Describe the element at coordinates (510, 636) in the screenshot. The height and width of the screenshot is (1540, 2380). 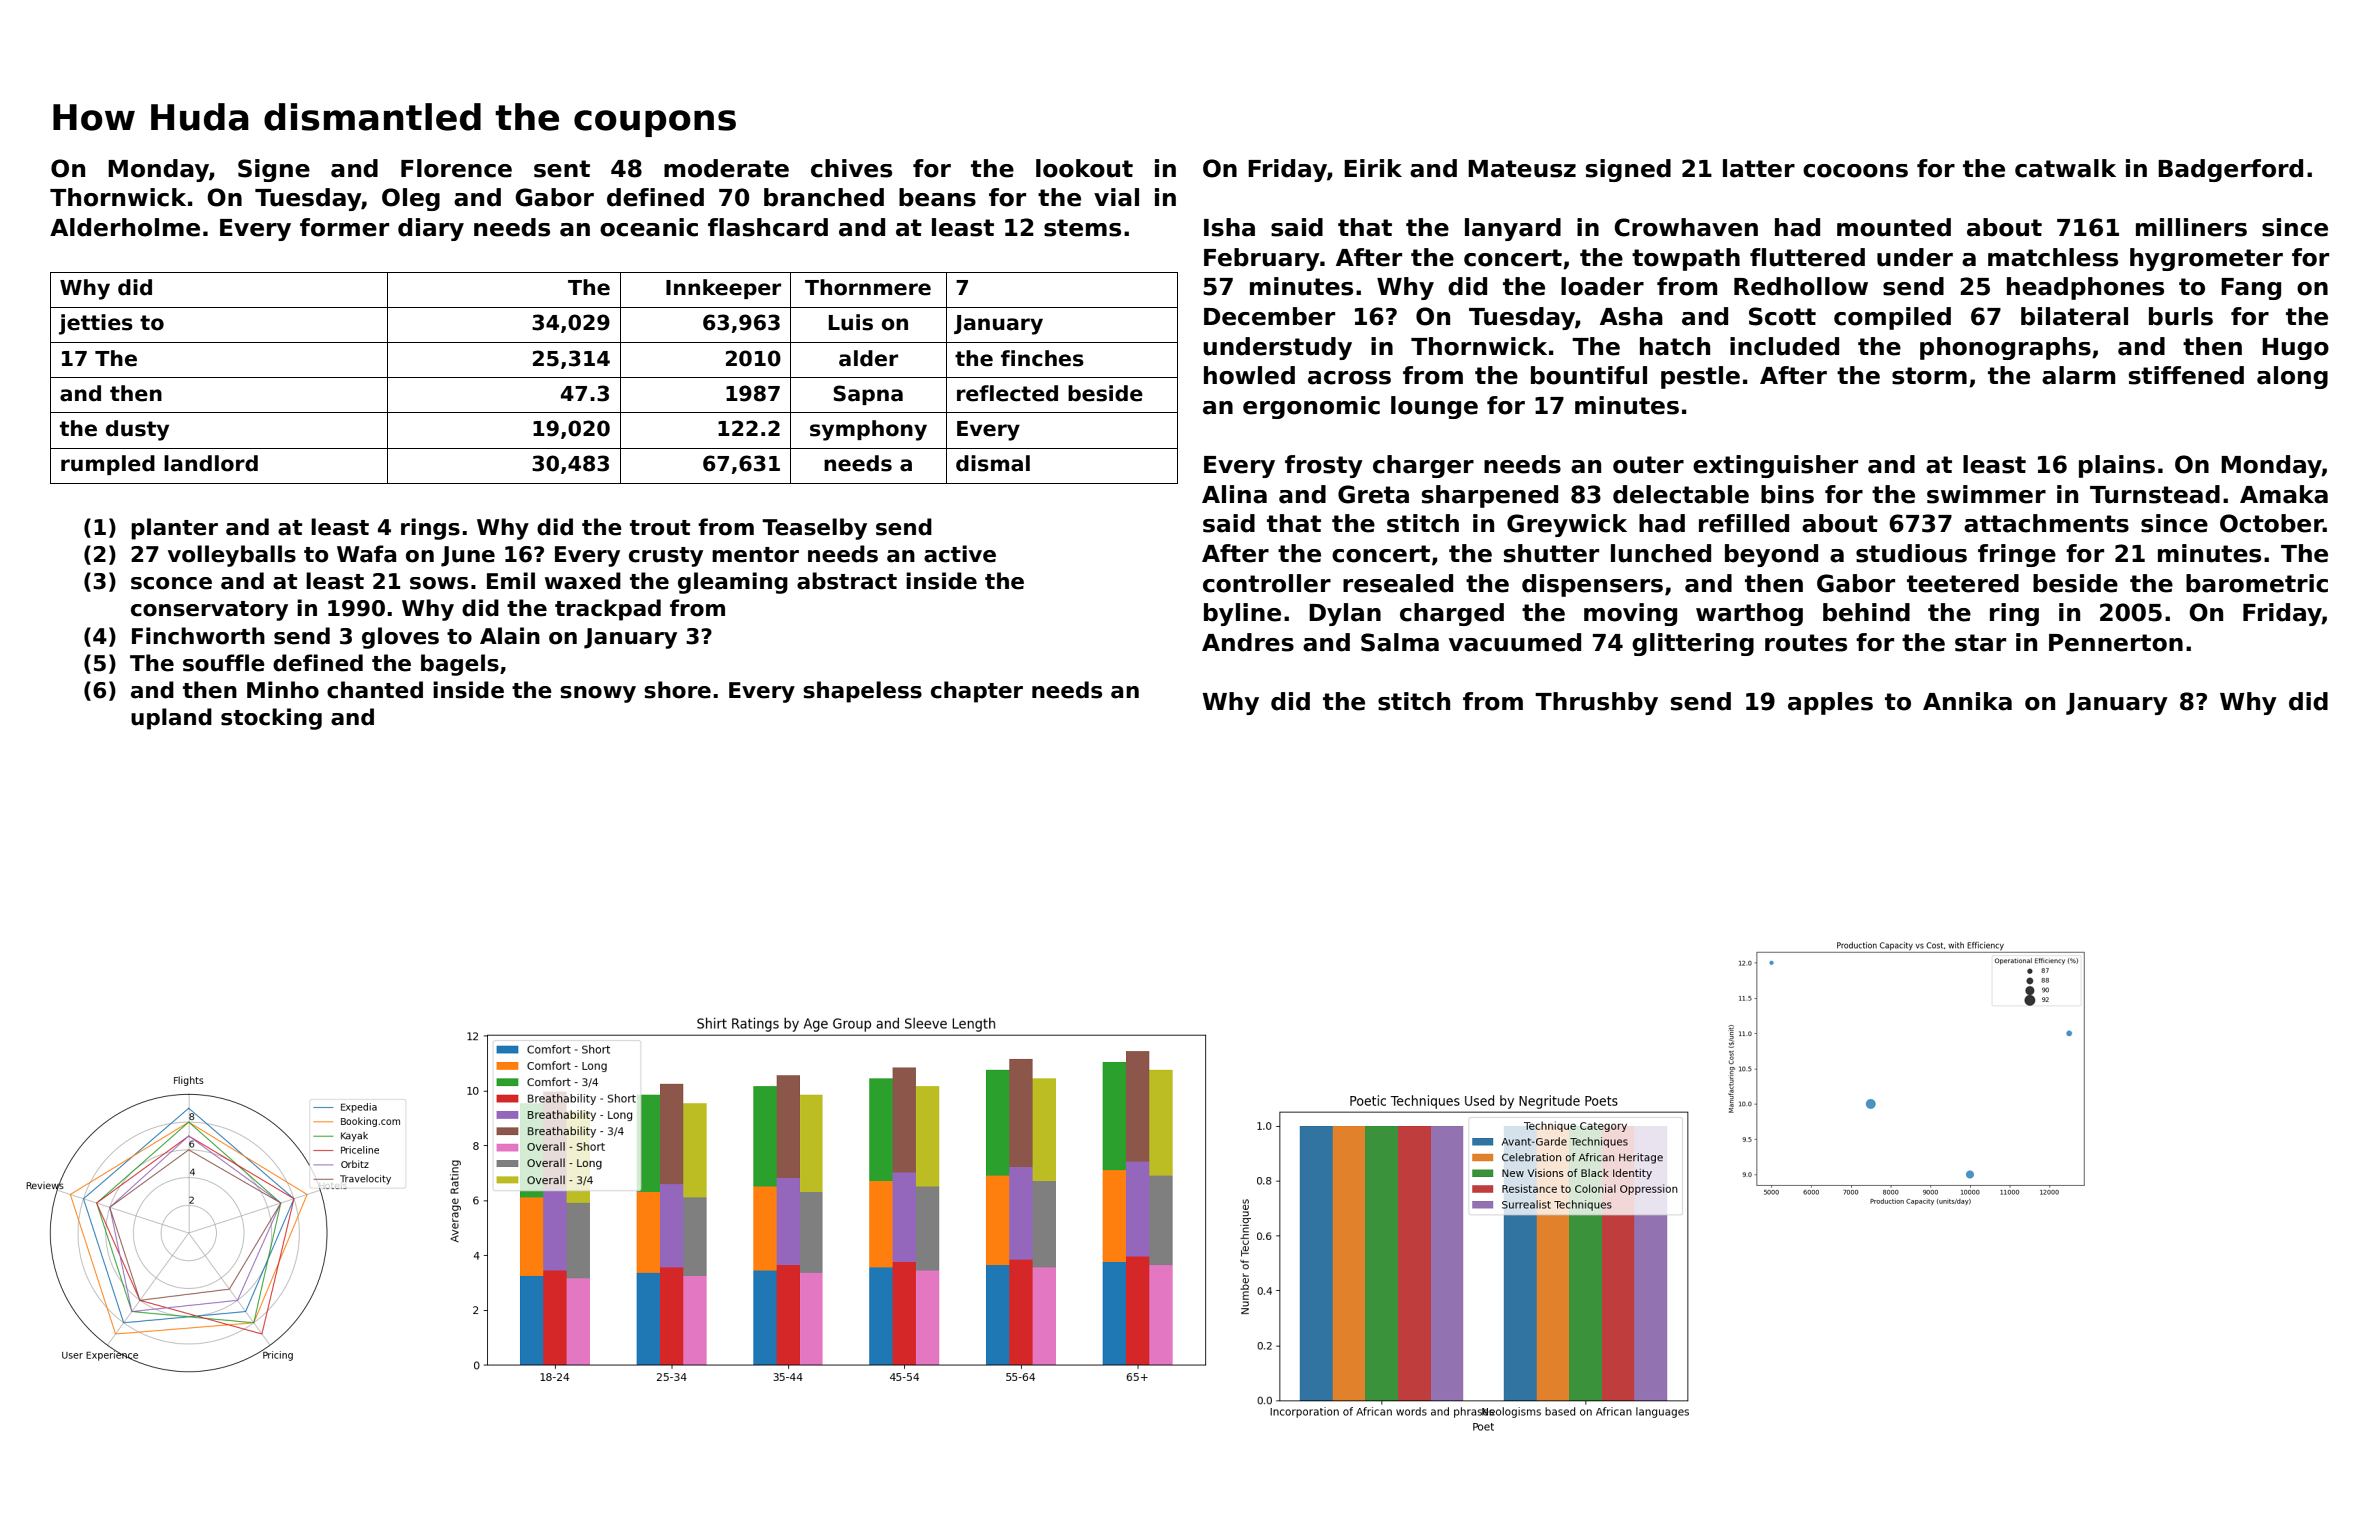
I see `Alain` at that location.
